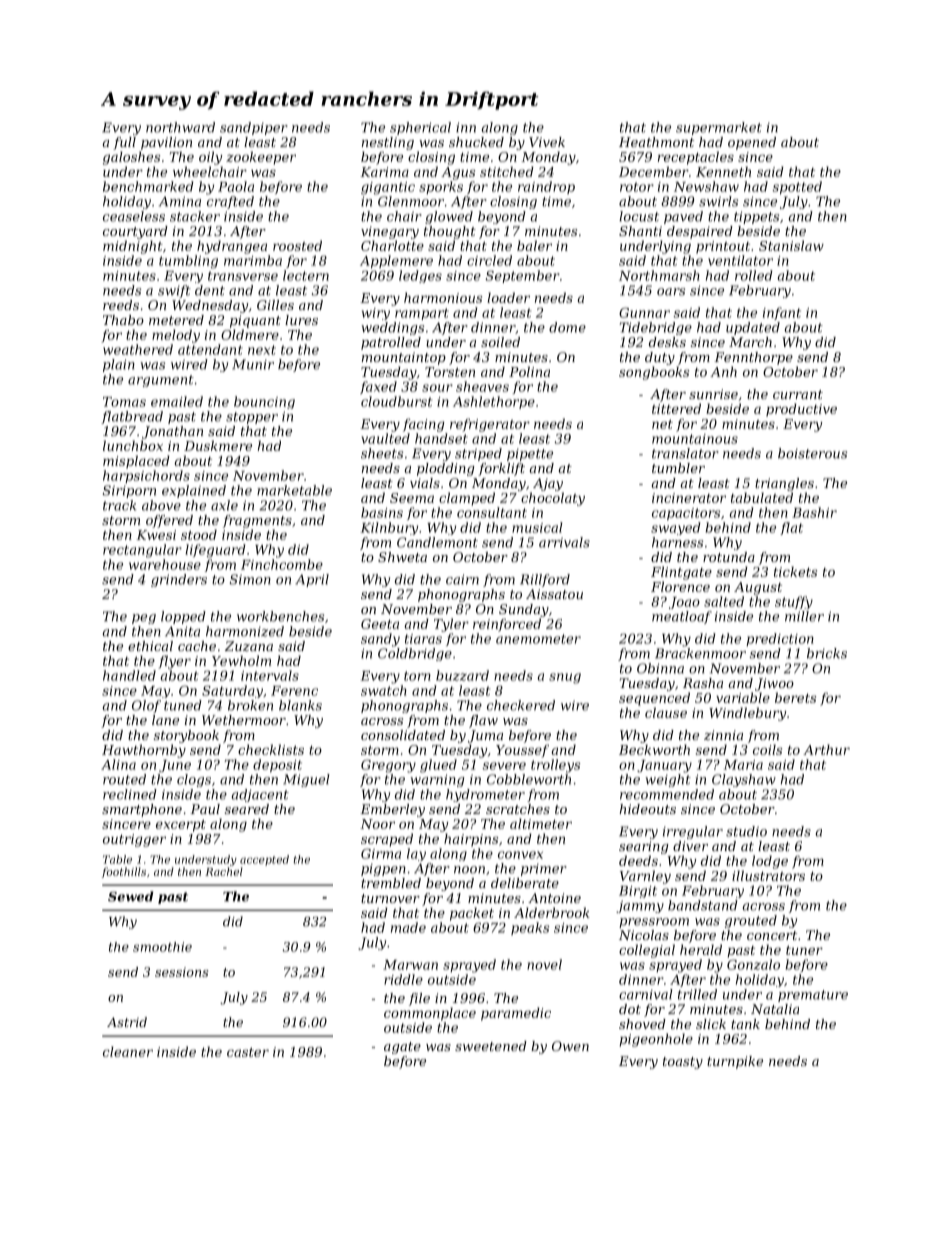 The image size is (952, 1233). What do you see at coordinates (146, 706) in the screenshot?
I see `Olof` at bounding box center [146, 706].
